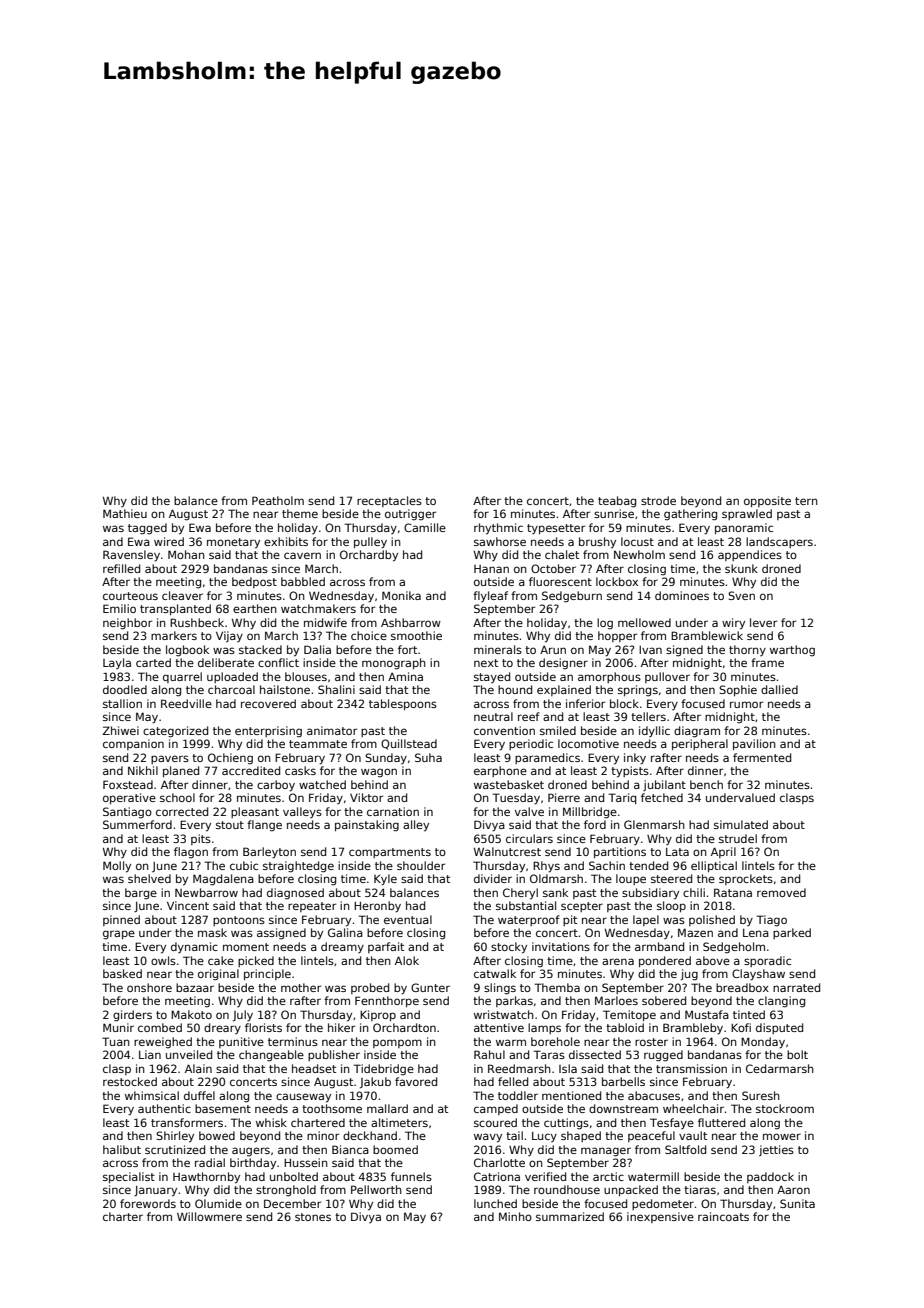  What do you see at coordinates (741, 824) in the screenshot?
I see `simulated` at bounding box center [741, 824].
